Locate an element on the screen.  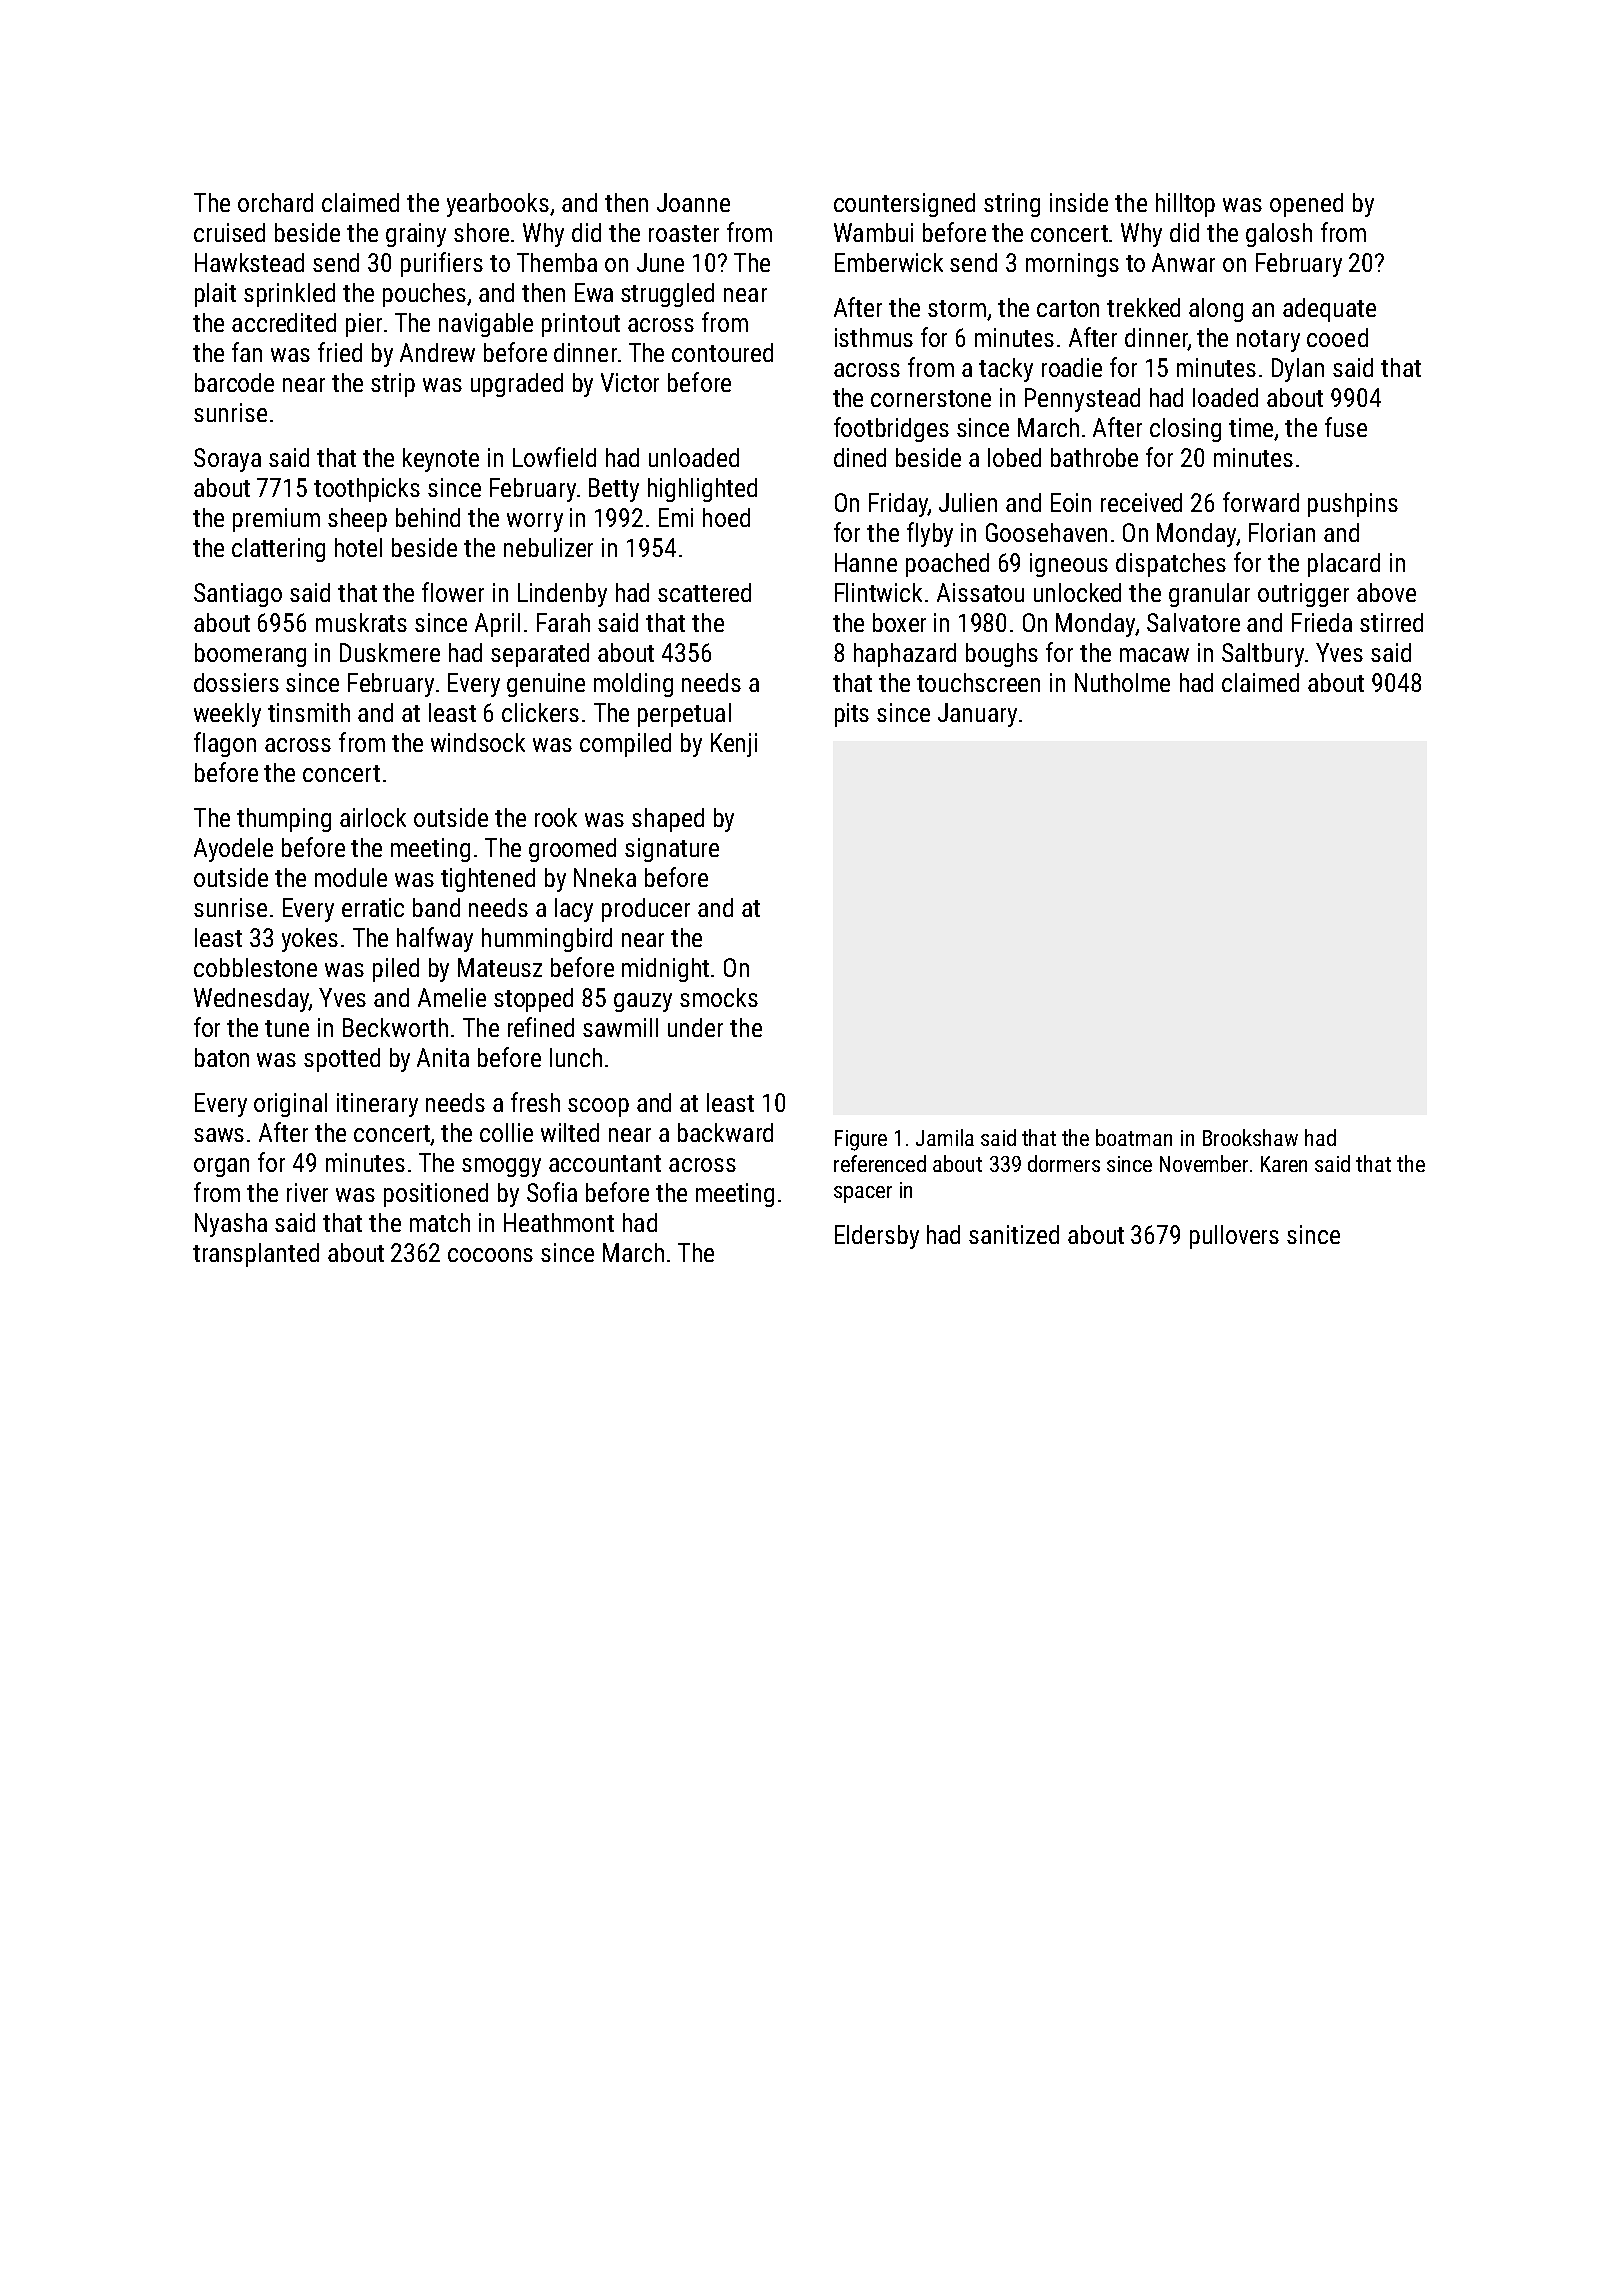
spotted is located at coordinates (342, 1060).
